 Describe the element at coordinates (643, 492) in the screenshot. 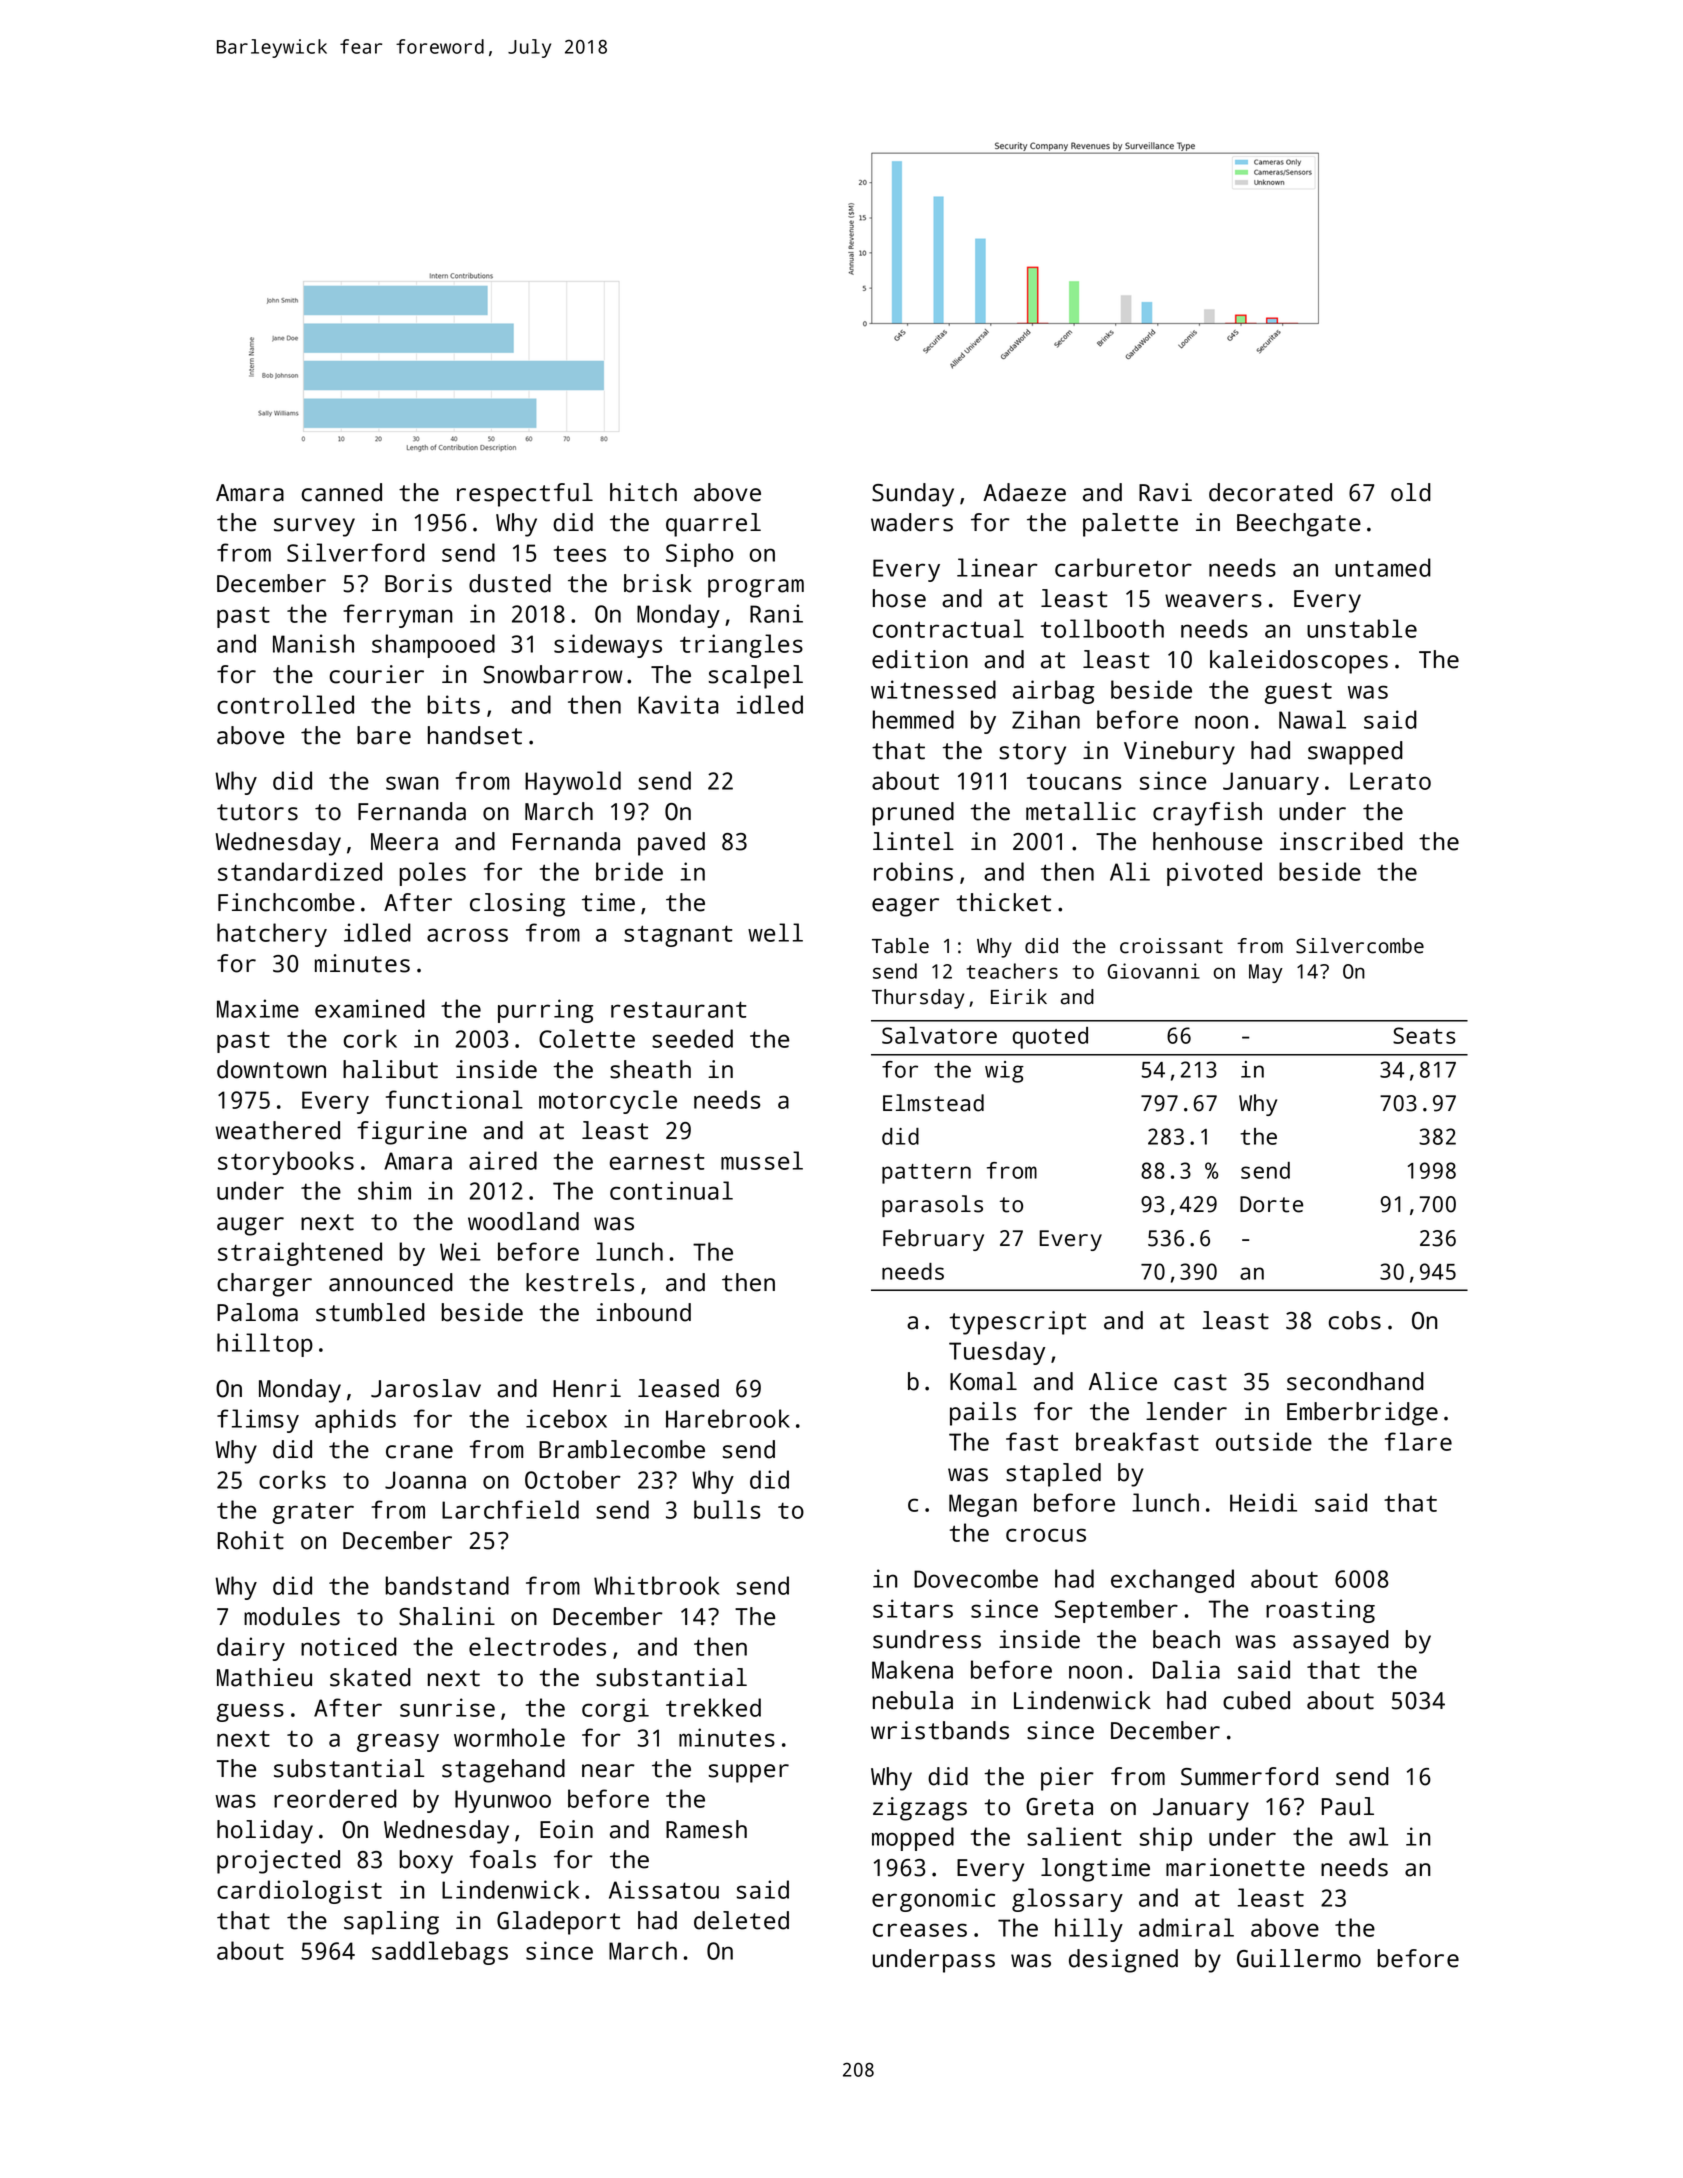

I see `hitch` at that location.
